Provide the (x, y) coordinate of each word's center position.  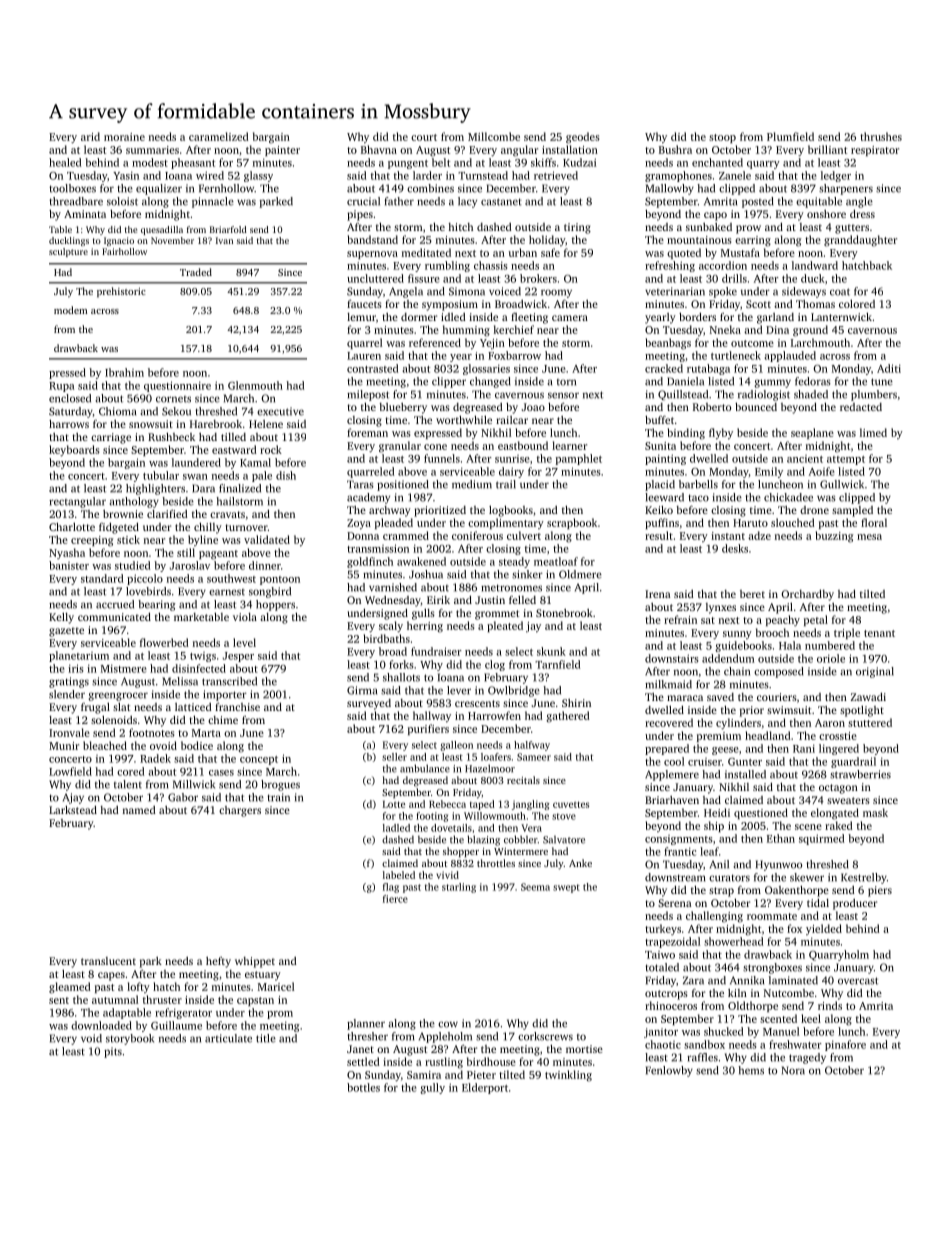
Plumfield (790, 136)
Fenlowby (669, 1071)
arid (90, 136)
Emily (769, 472)
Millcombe (494, 136)
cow (448, 1024)
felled (522, 599)
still (186, 552)
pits (113, 1052)
